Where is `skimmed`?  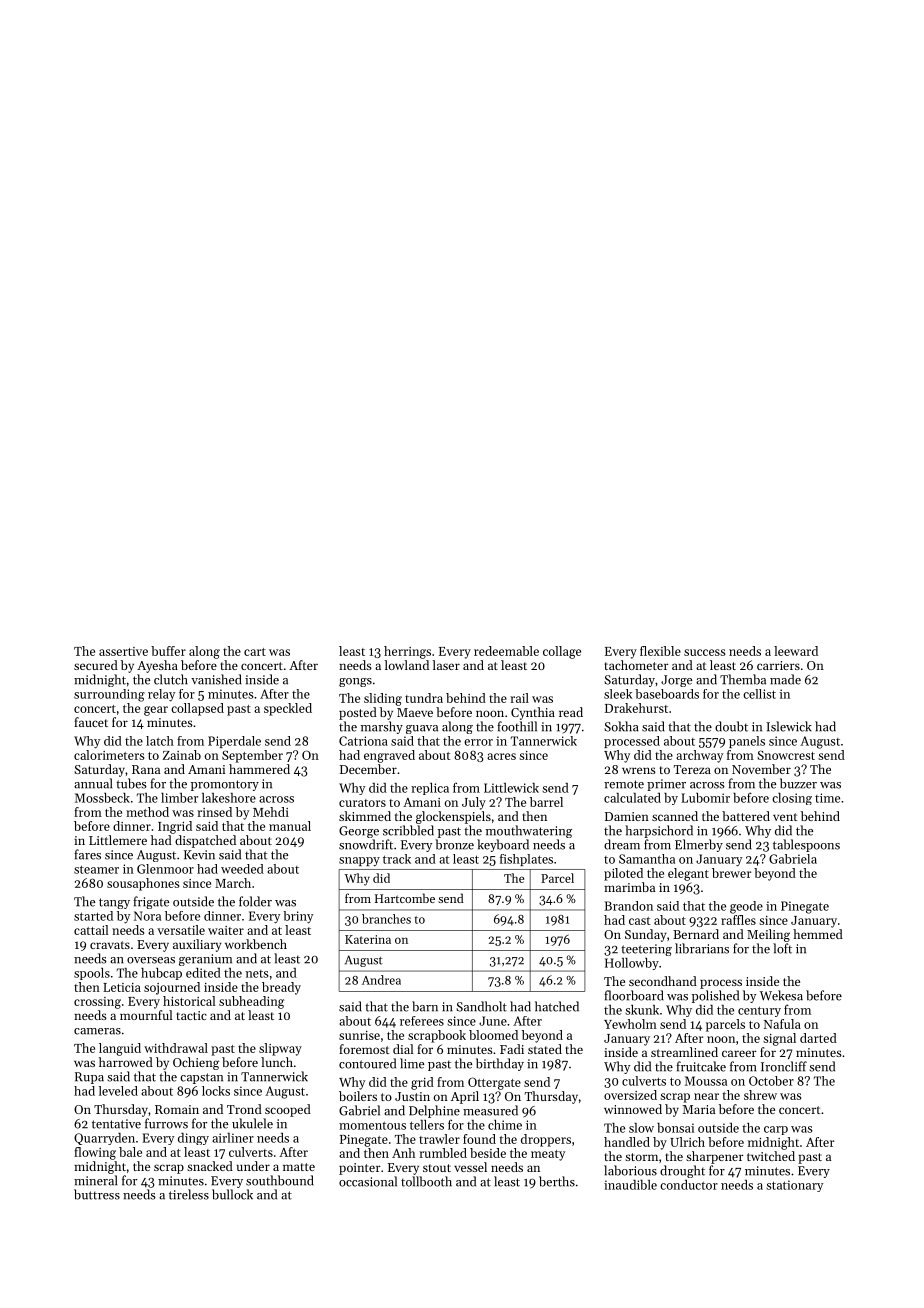
skimmed is located at coordinates (365, 816).
